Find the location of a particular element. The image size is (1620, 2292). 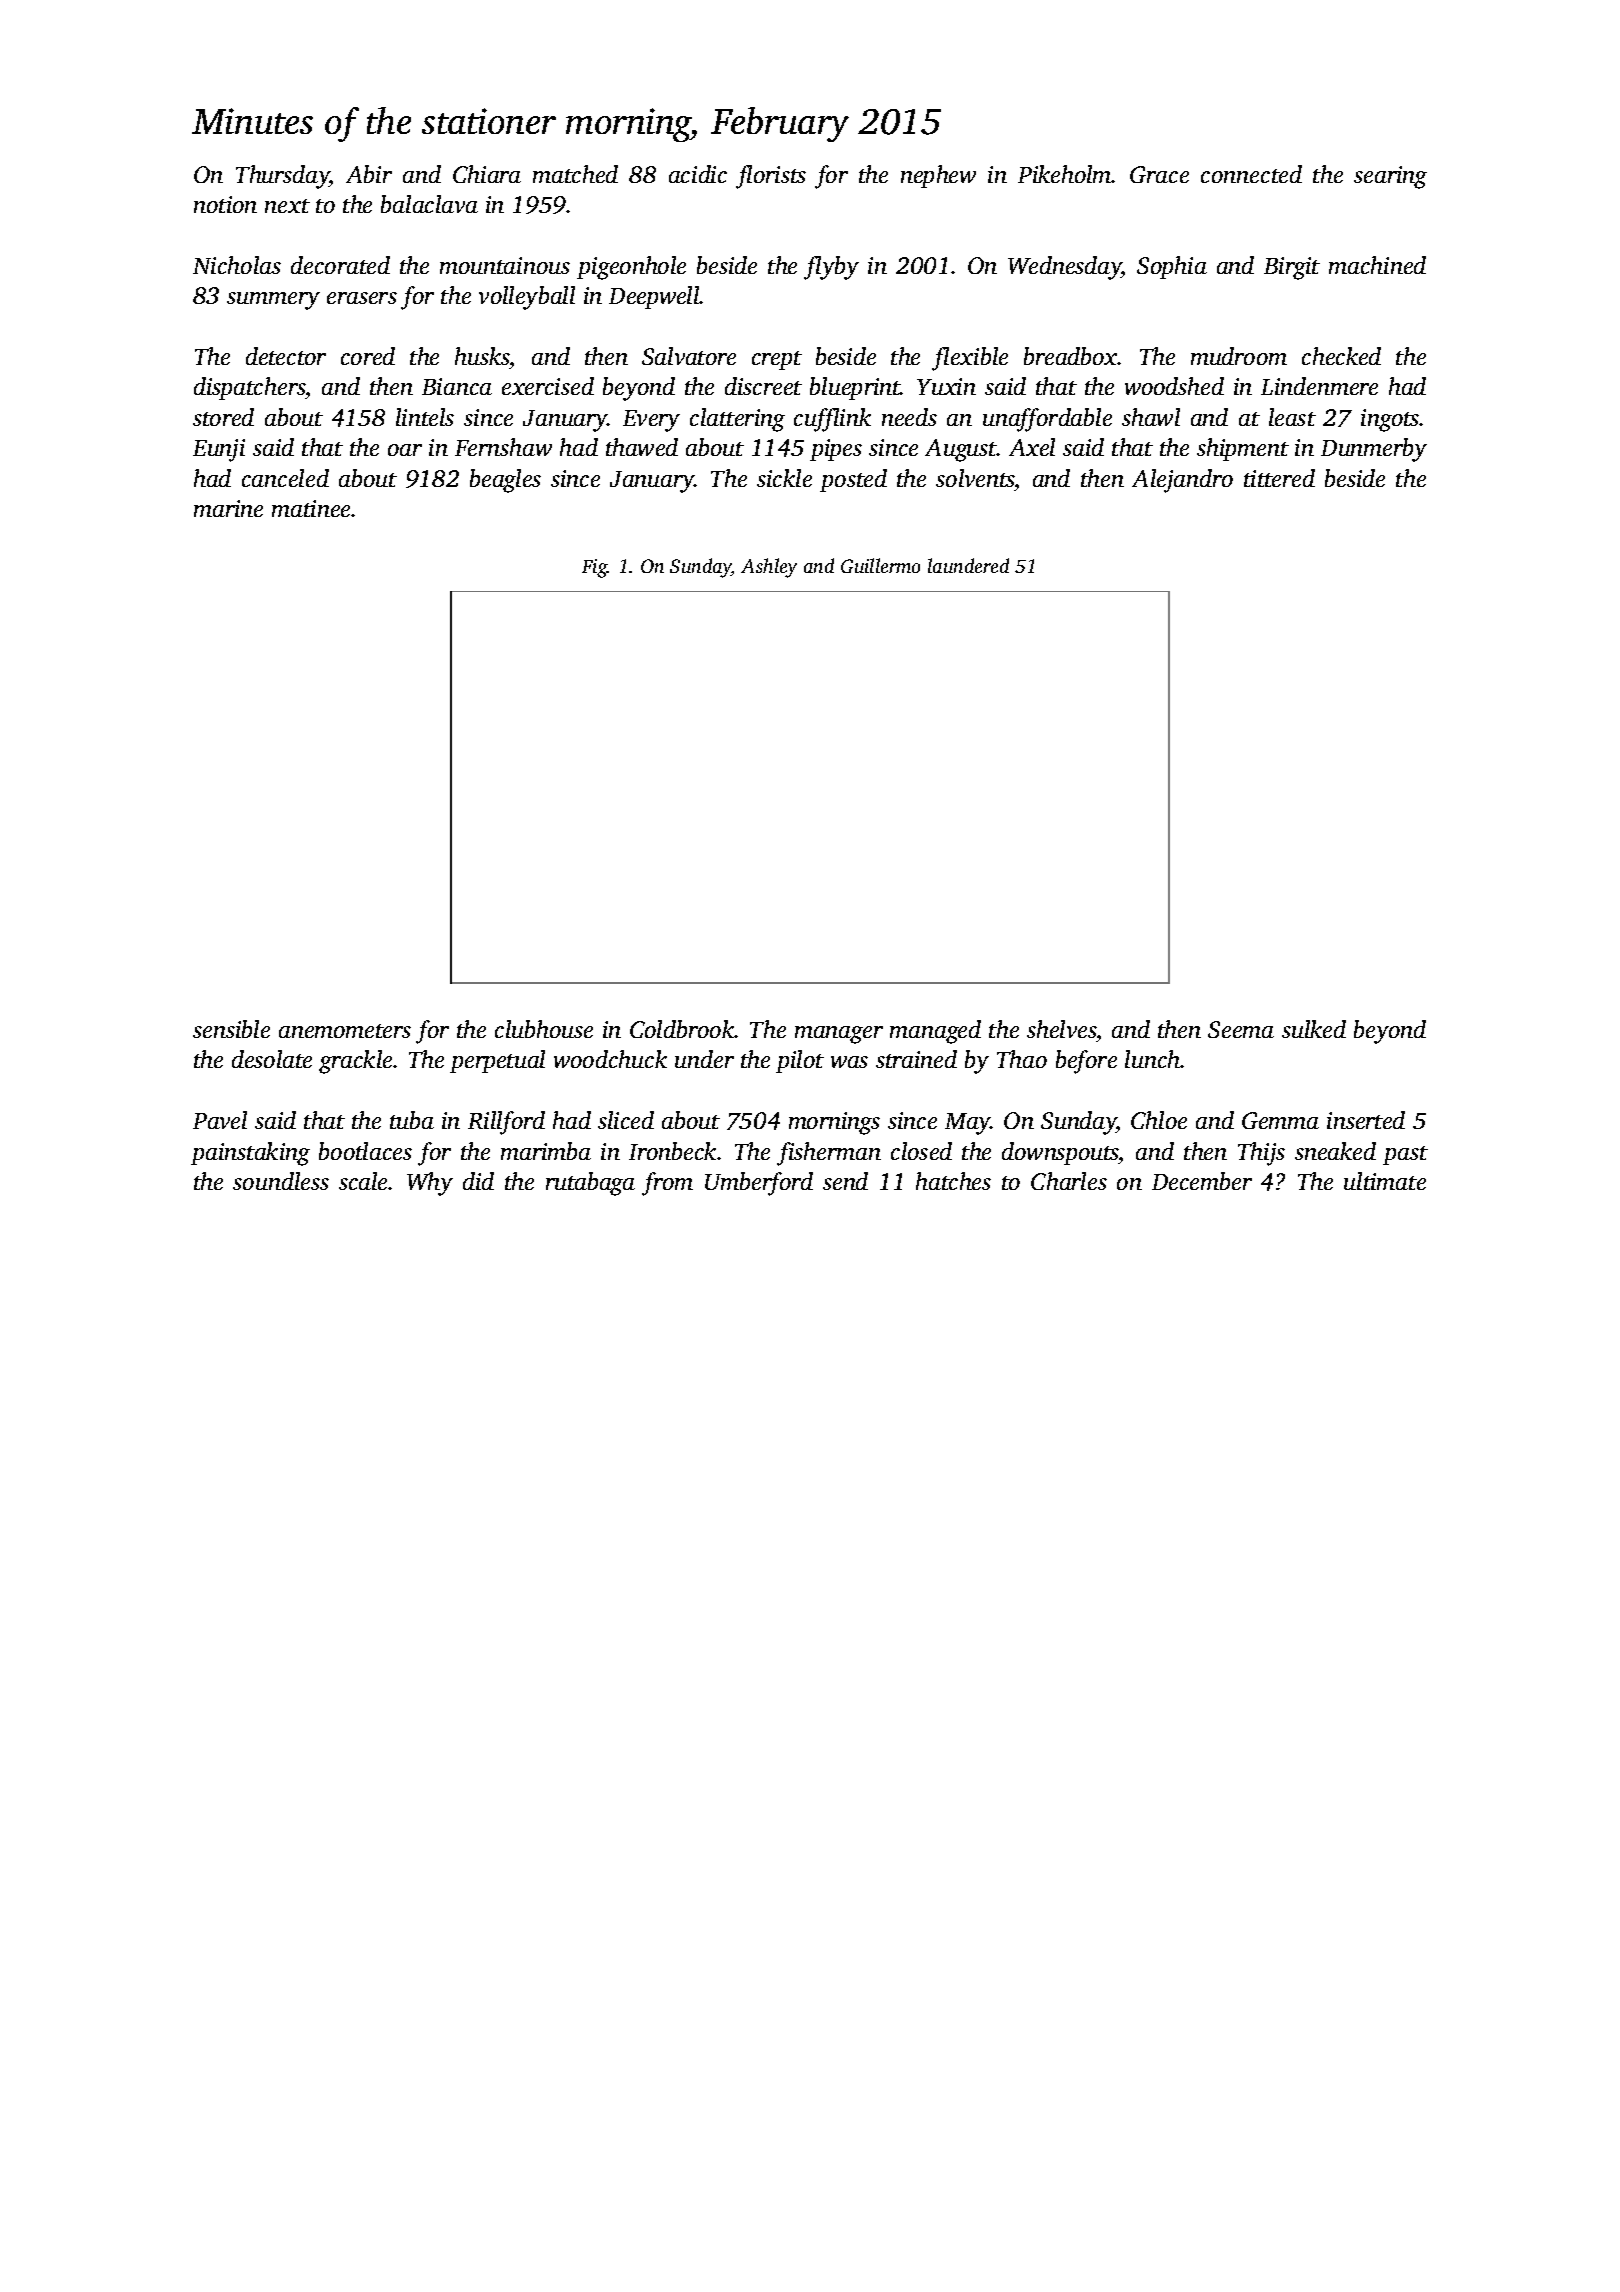

Guillermo is located at coordinates (880, 565).
